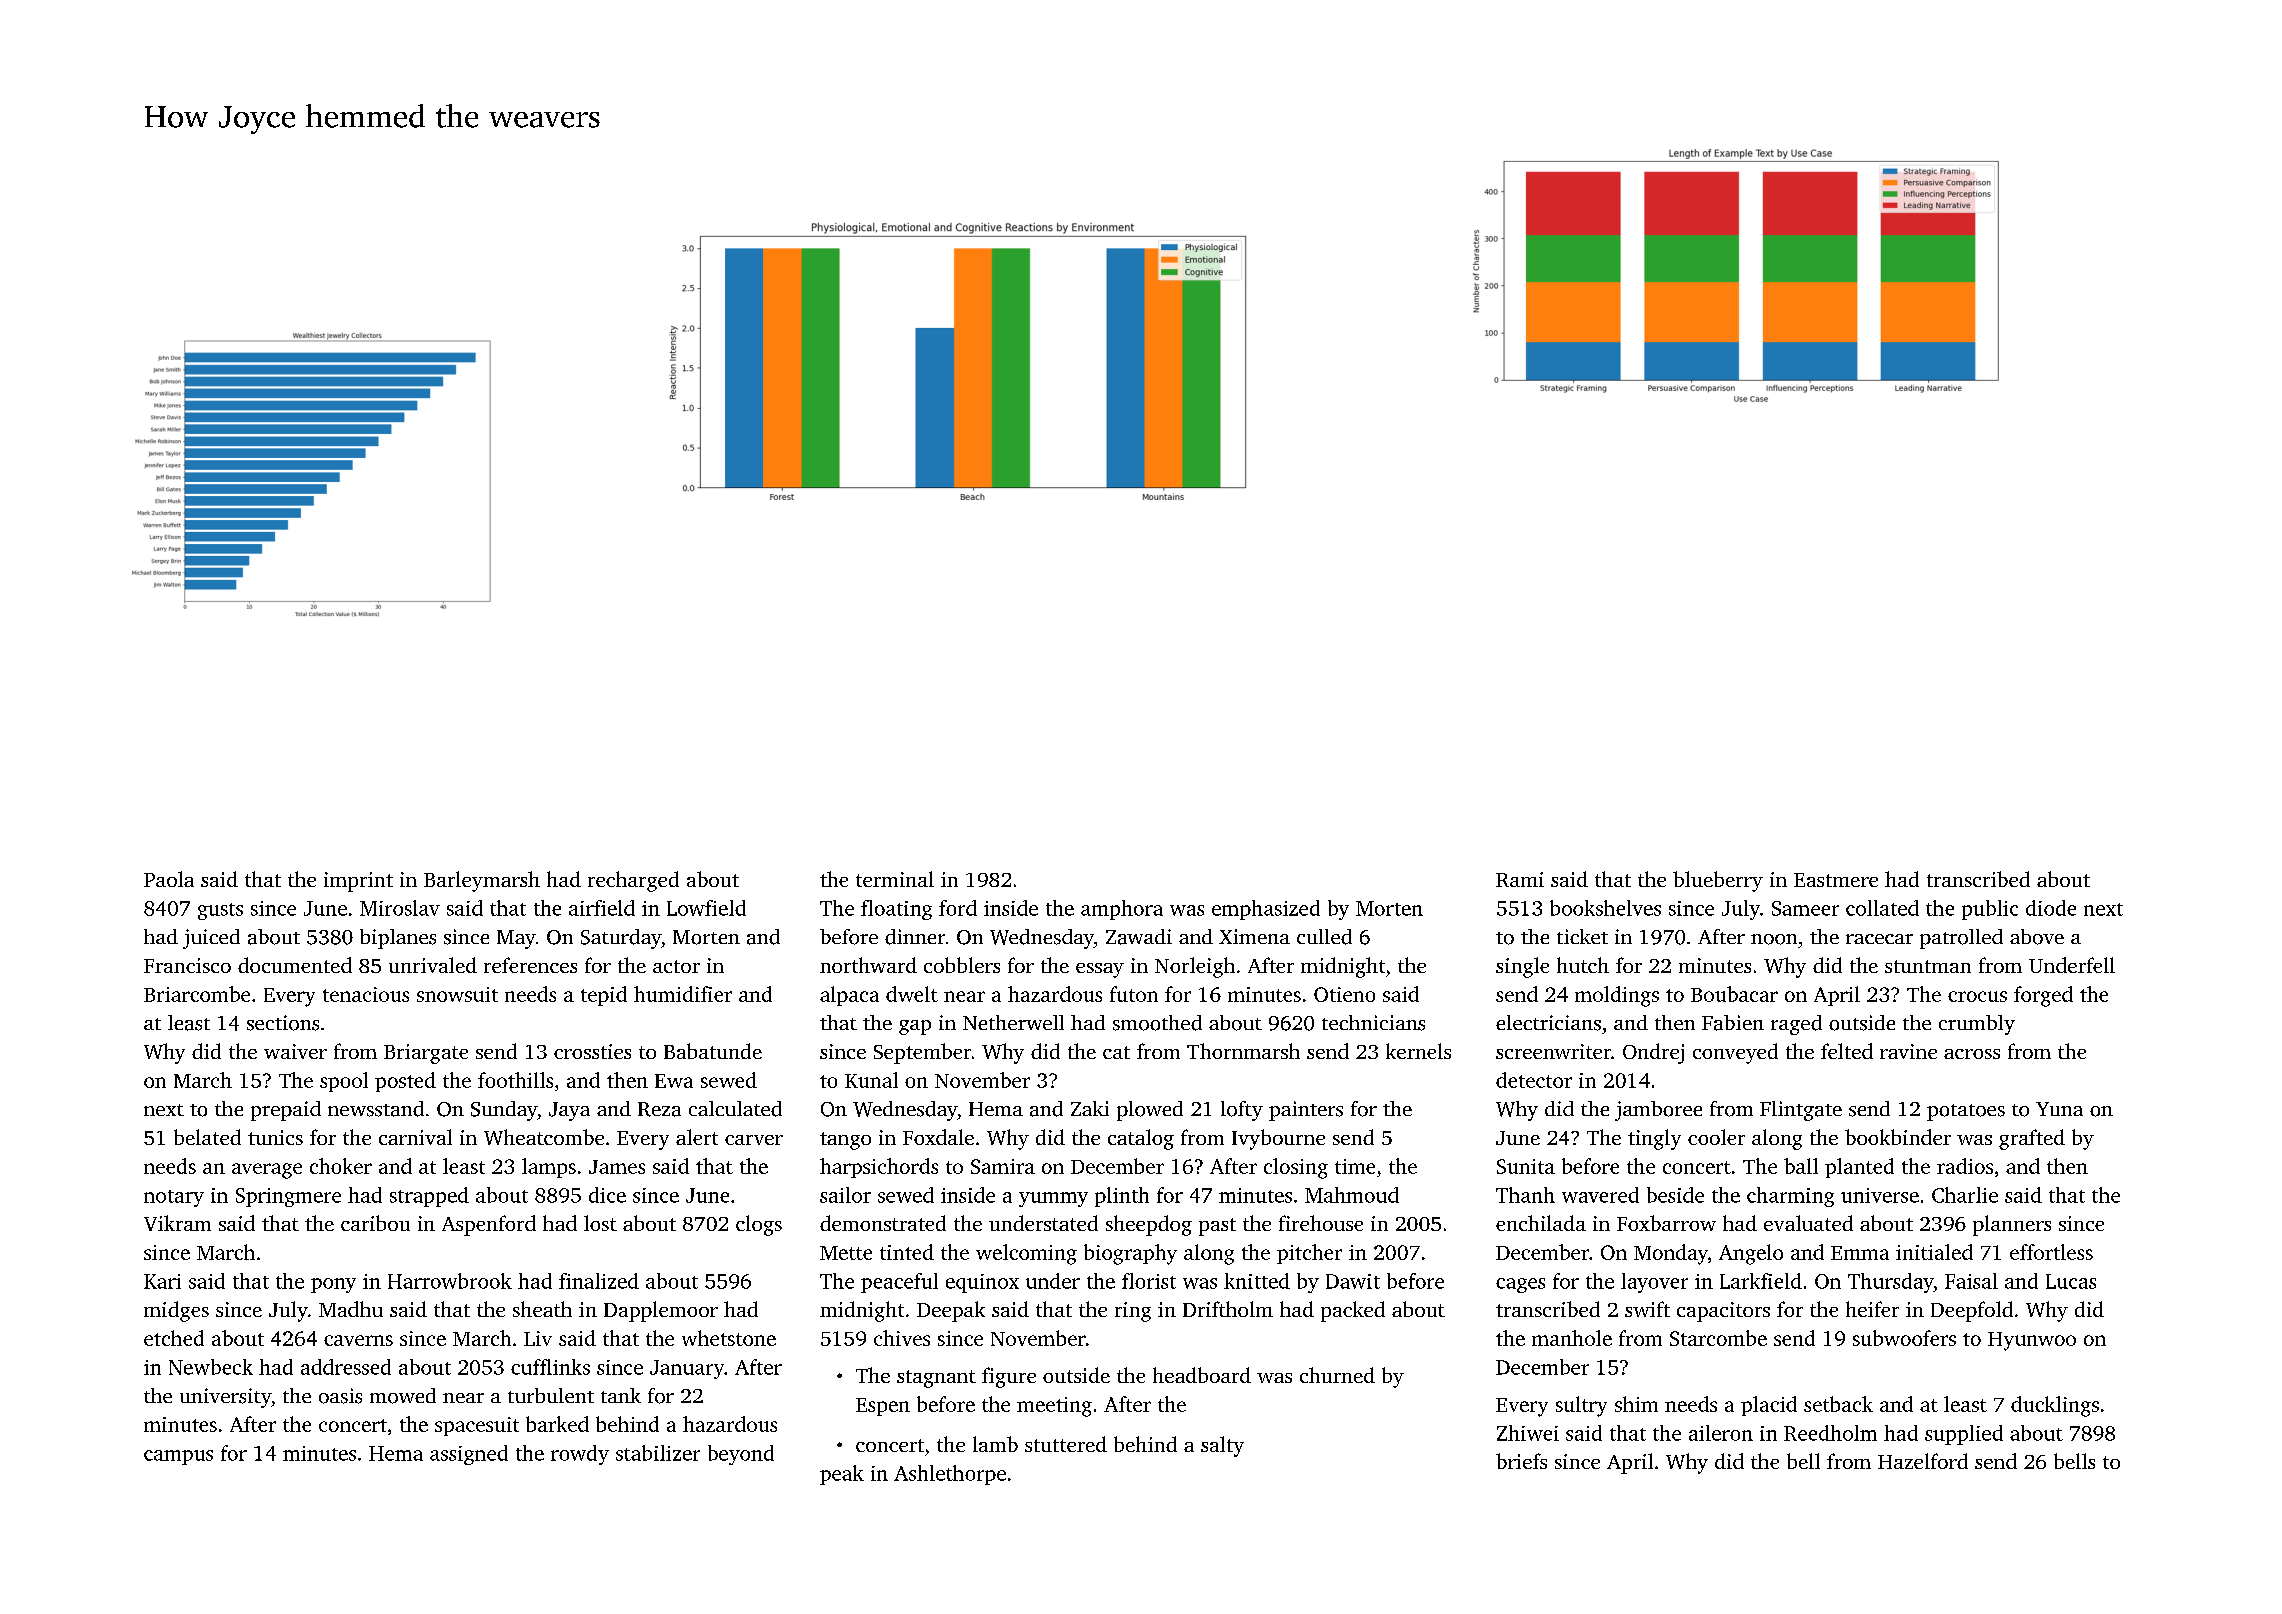  I want to click on unrivaled, so click(433, 965).
